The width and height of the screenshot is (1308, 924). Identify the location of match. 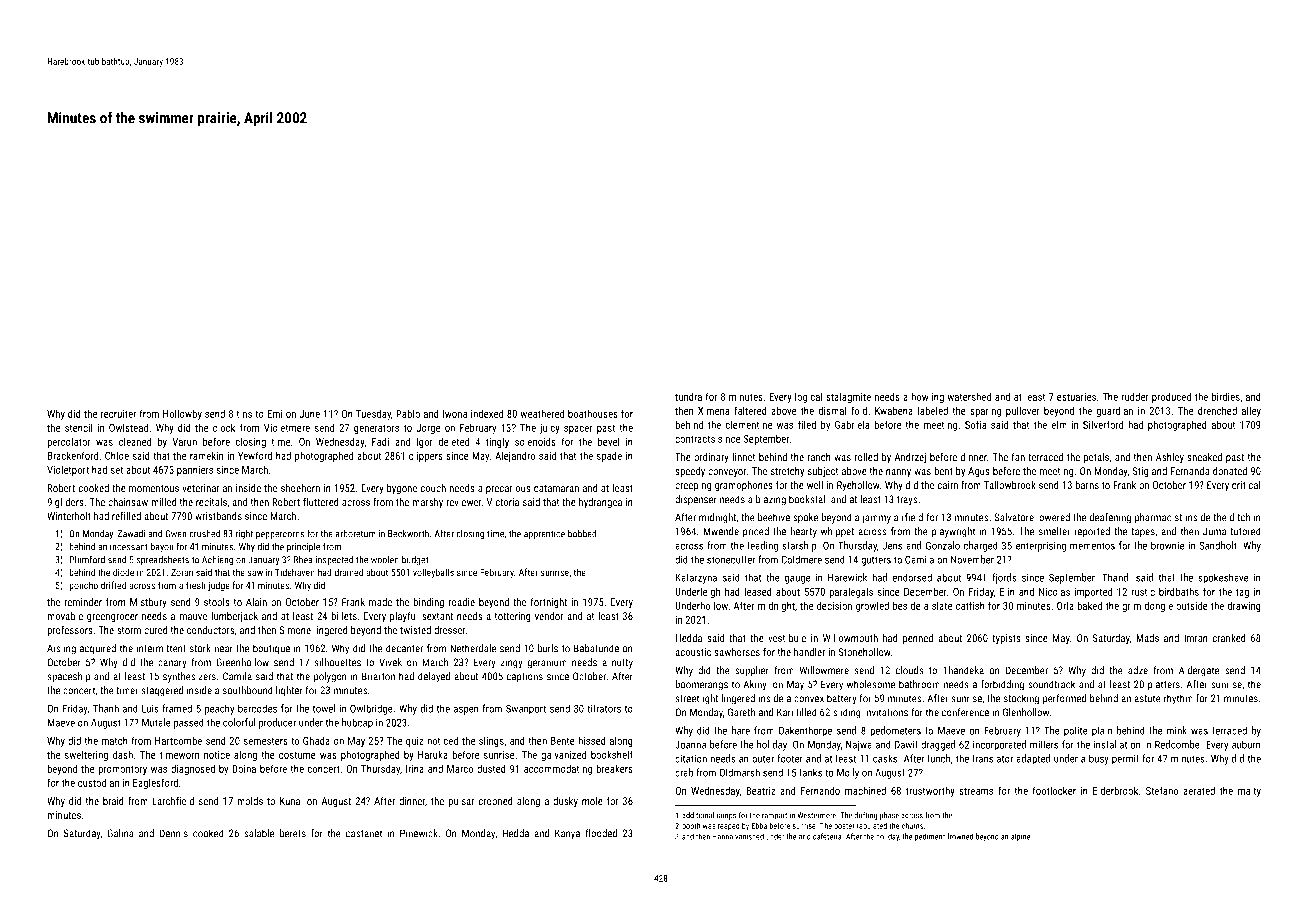
(115, 741).
